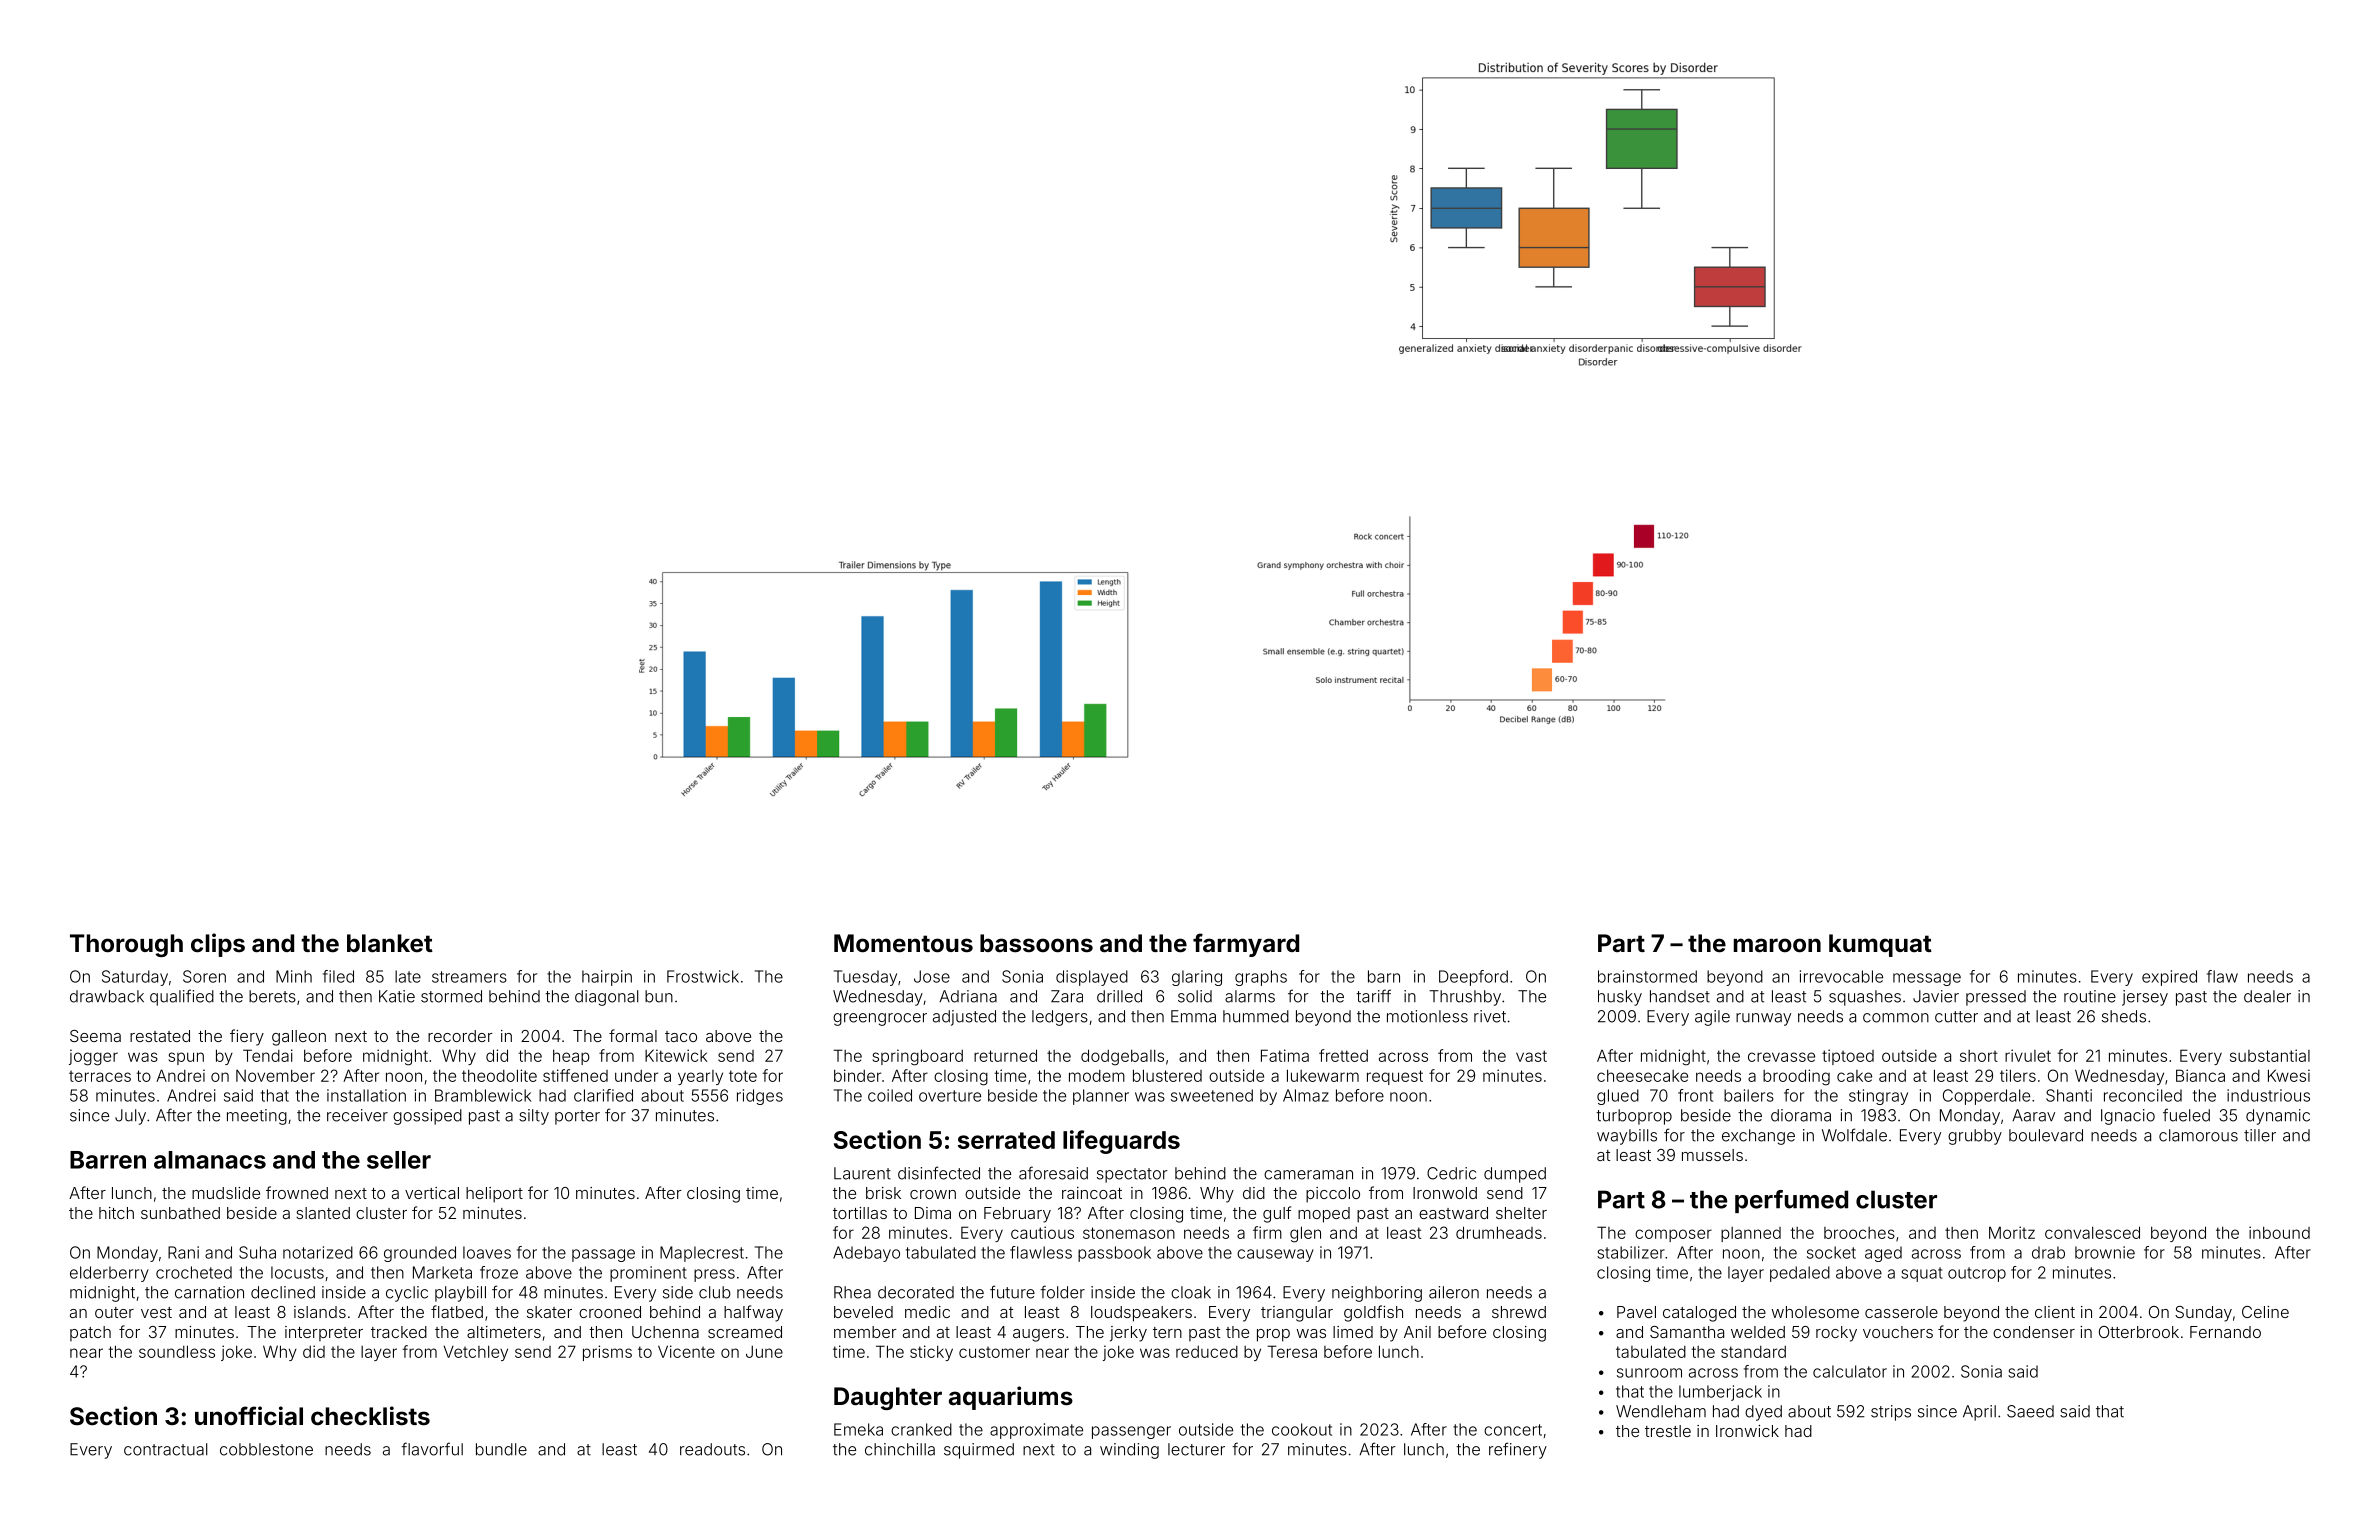  Describe the element at coordinates (272, 996) in the document. I see `berets` at that location.
